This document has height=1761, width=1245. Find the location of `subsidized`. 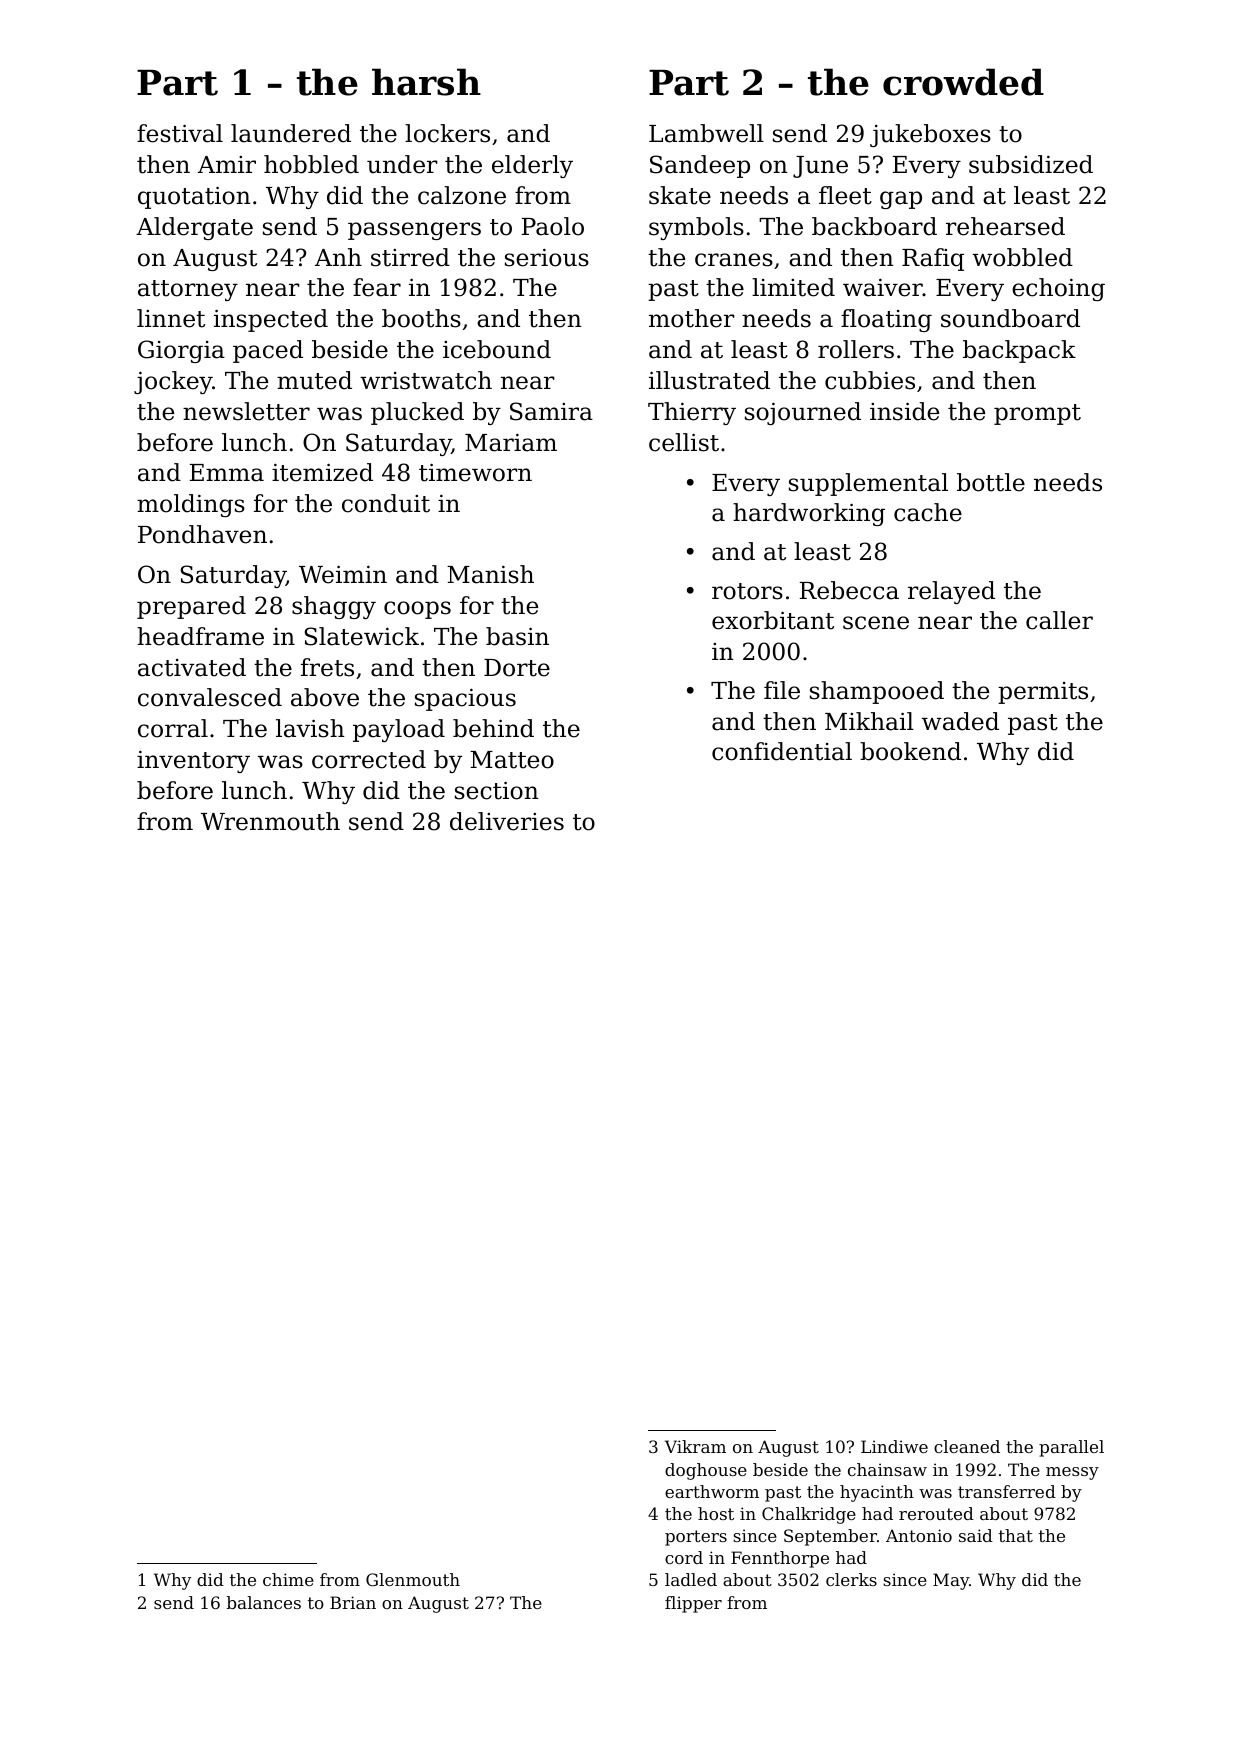

subsidized is located at coordinates (1031, 164).
